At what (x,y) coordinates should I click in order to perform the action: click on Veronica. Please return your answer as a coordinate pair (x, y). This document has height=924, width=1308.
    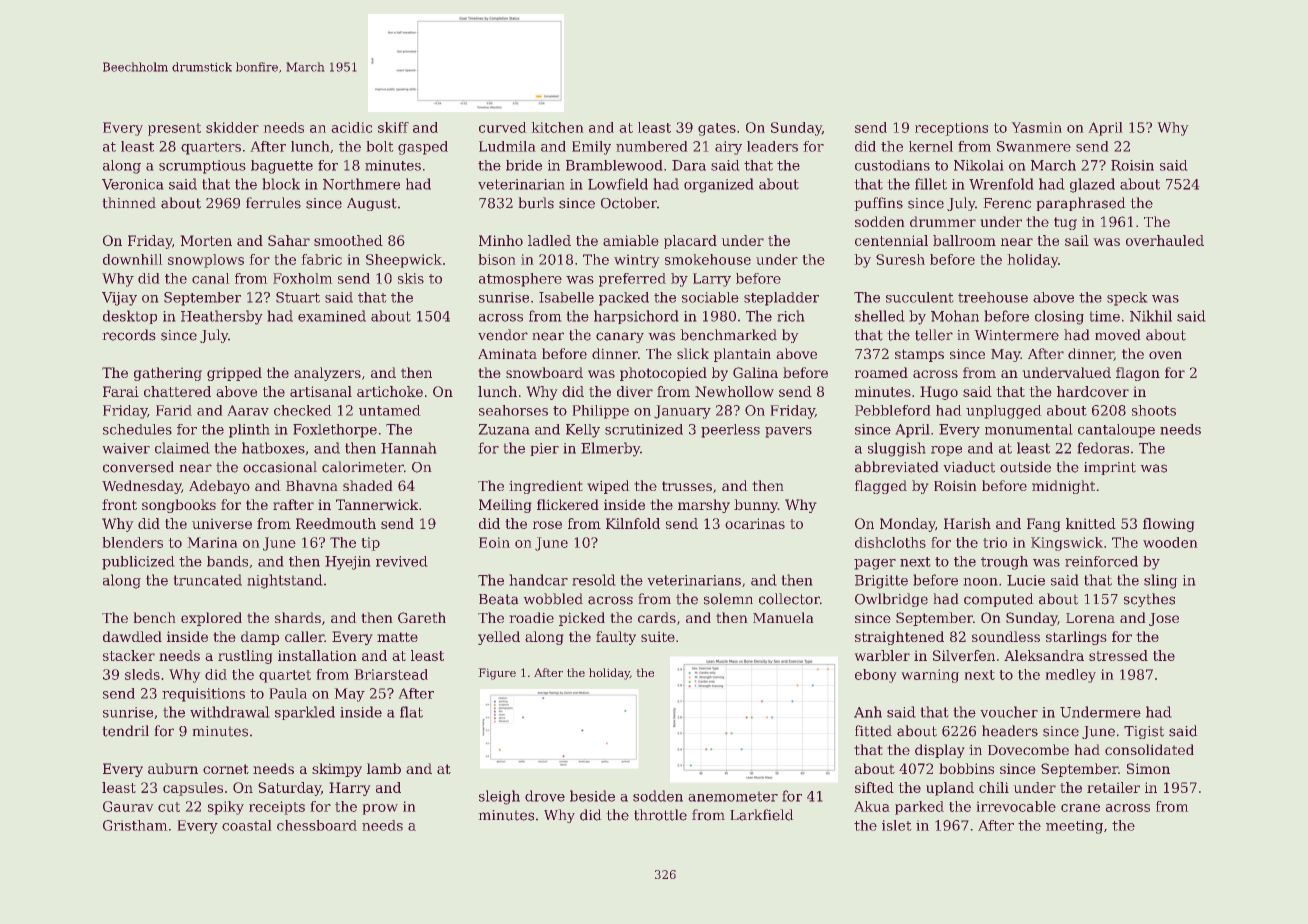
    Looking at the image, I should click on (132, 184).
